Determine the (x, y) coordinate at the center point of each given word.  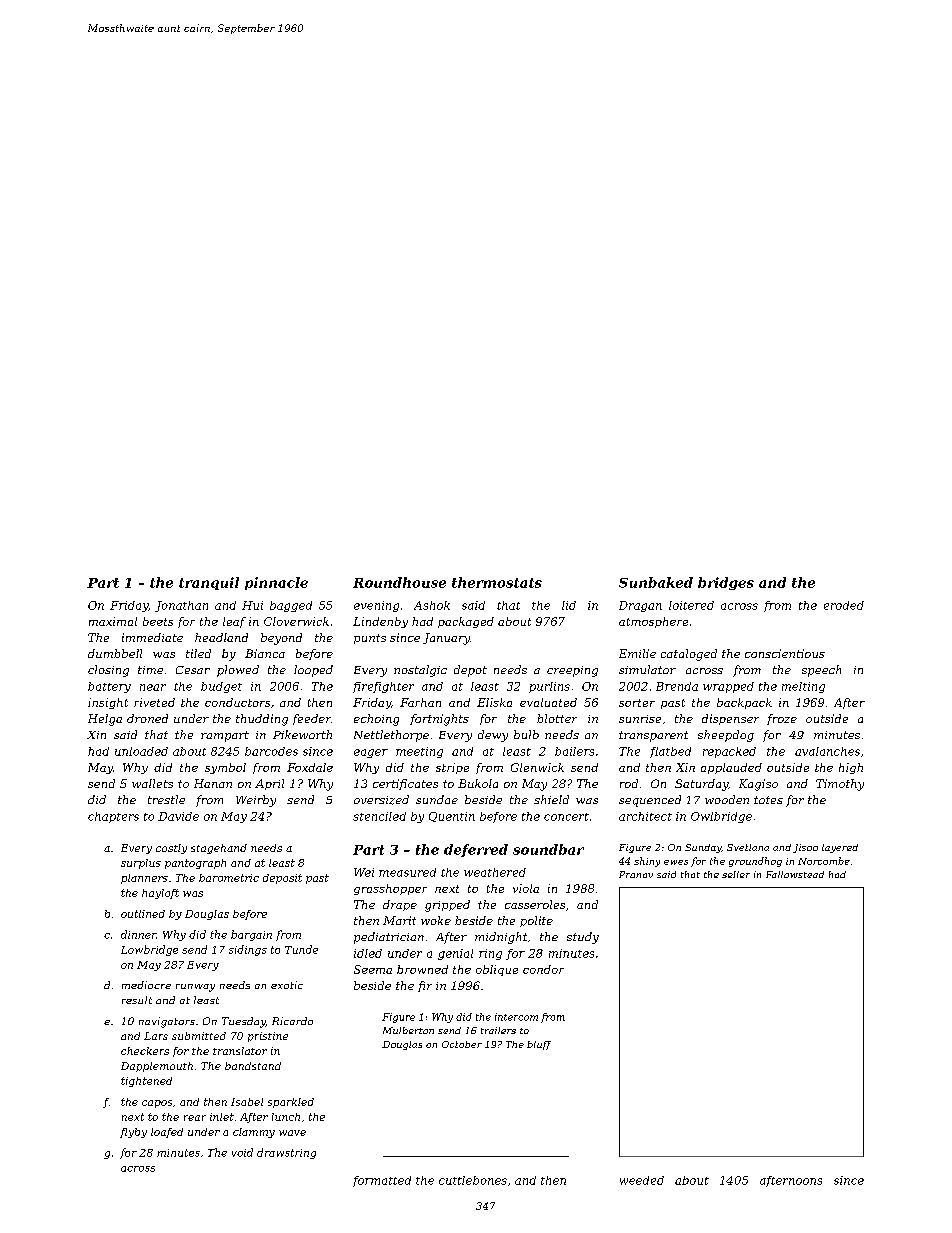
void (242, 1152)
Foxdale (310, 767)
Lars (156, 1036)
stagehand (219, 849)
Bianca (265, 653)
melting (803, 687)
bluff (539, 1045)
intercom (516, 1017)
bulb (526, 734)
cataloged (689, 655)
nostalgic (420, 671)
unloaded (141, 751)
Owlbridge (721, 817)
